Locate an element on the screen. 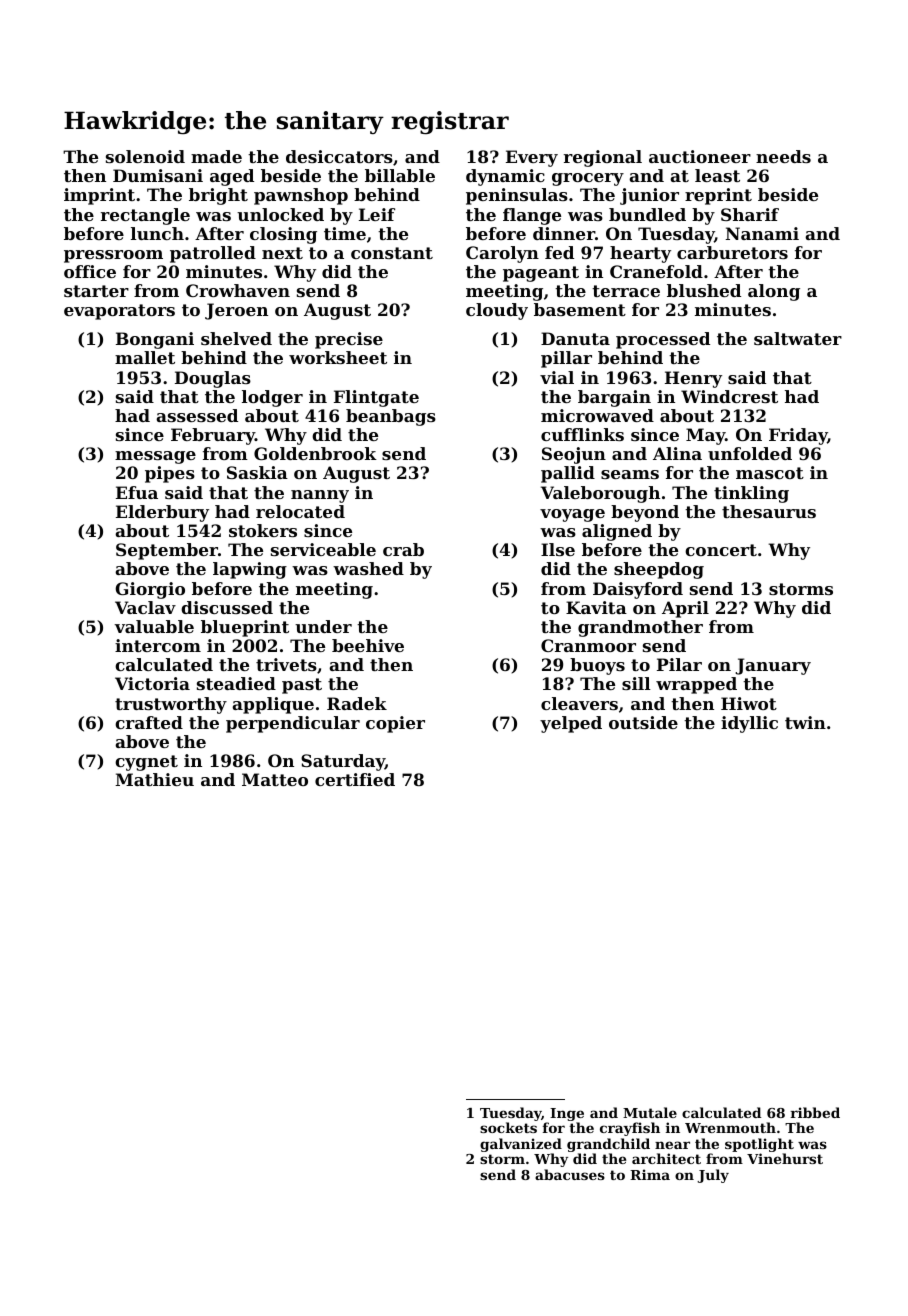 The image size is (908, 1316). crab is located at coordinates (403, 549).
